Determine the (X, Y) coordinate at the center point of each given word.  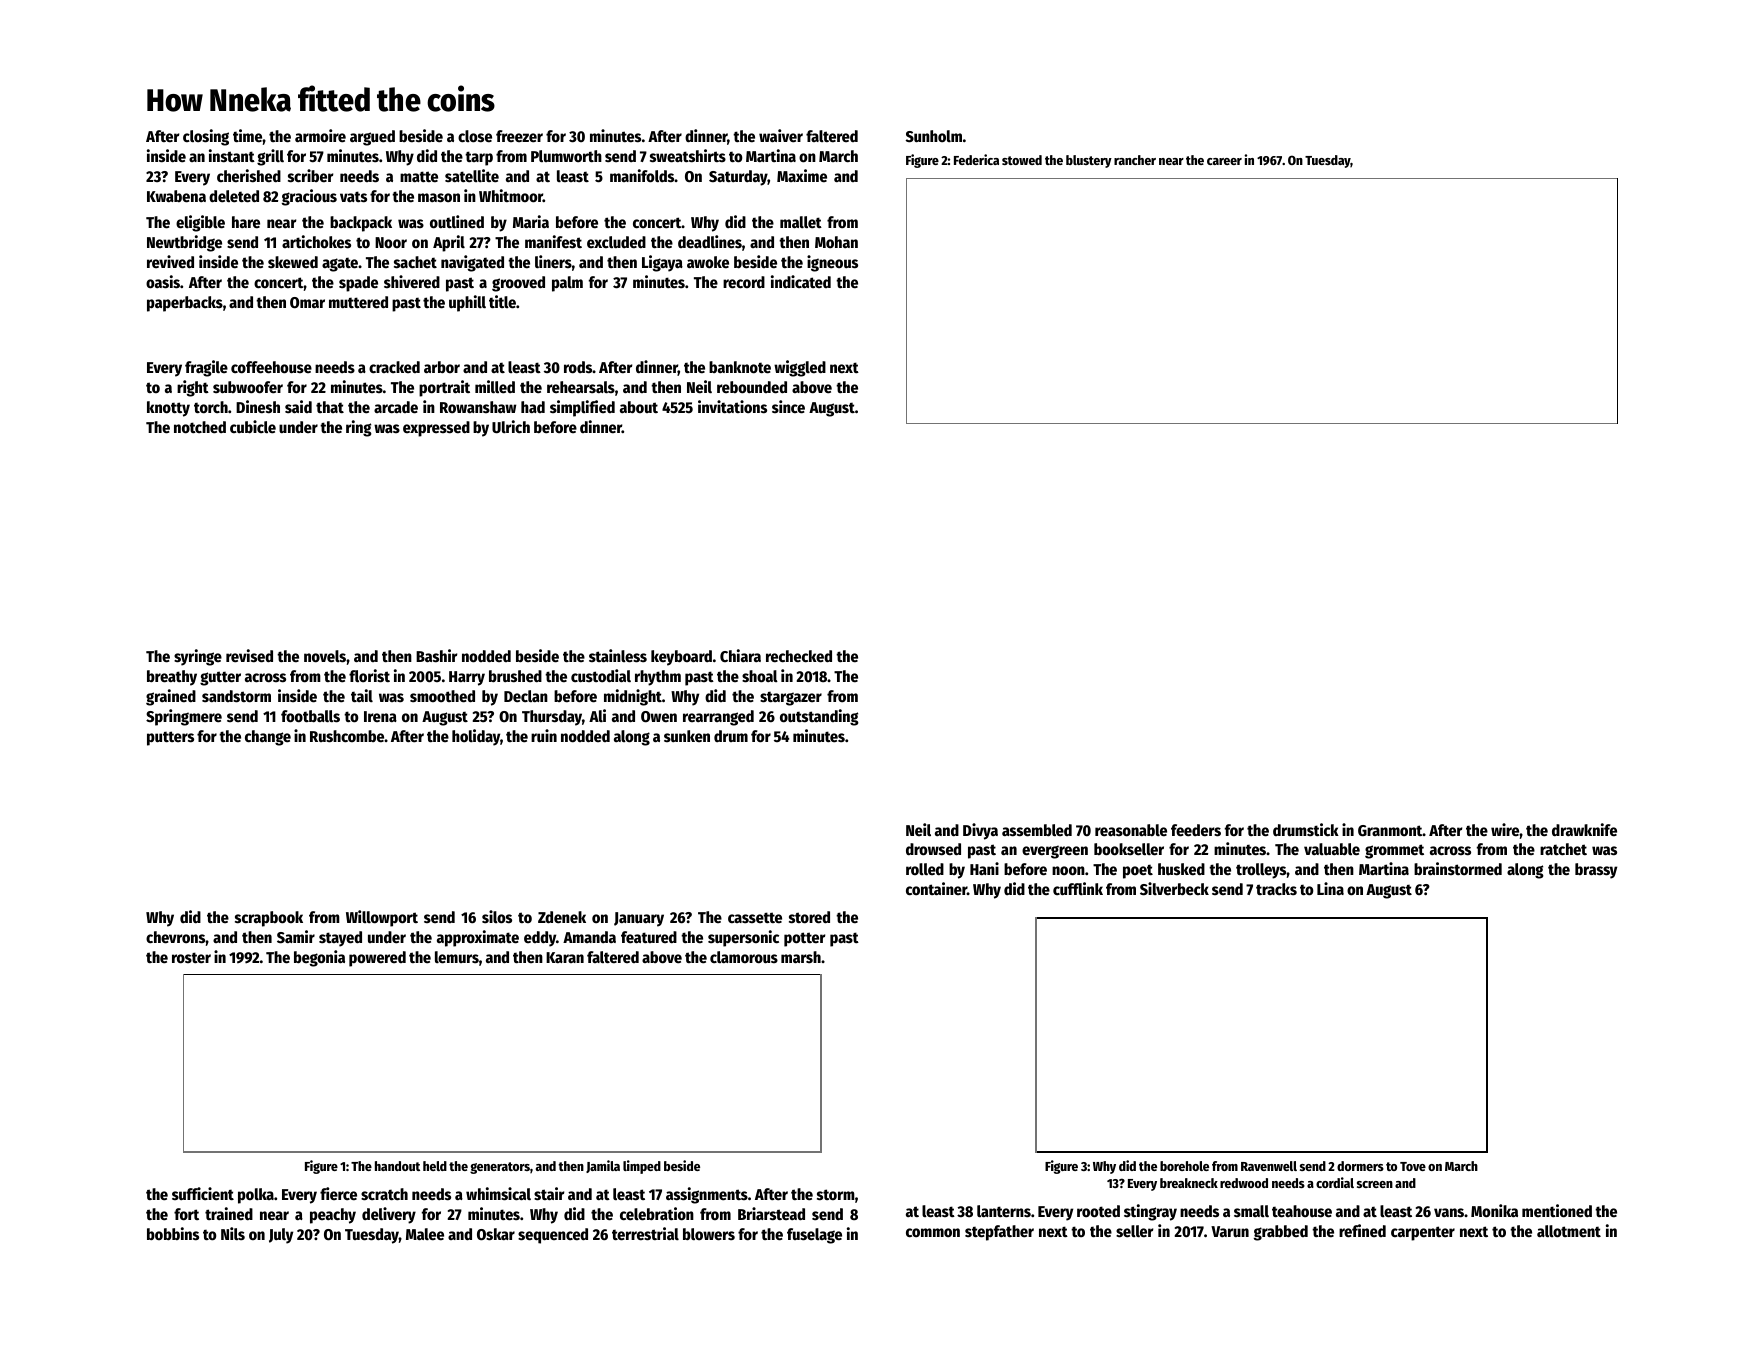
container (936, 889)
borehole (1184, 1166)
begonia (319, 958)
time (247, 136)
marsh (801, 957)
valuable (1332, 849)
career (1224, 161)
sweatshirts (688, 156)
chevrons (175, 937)
